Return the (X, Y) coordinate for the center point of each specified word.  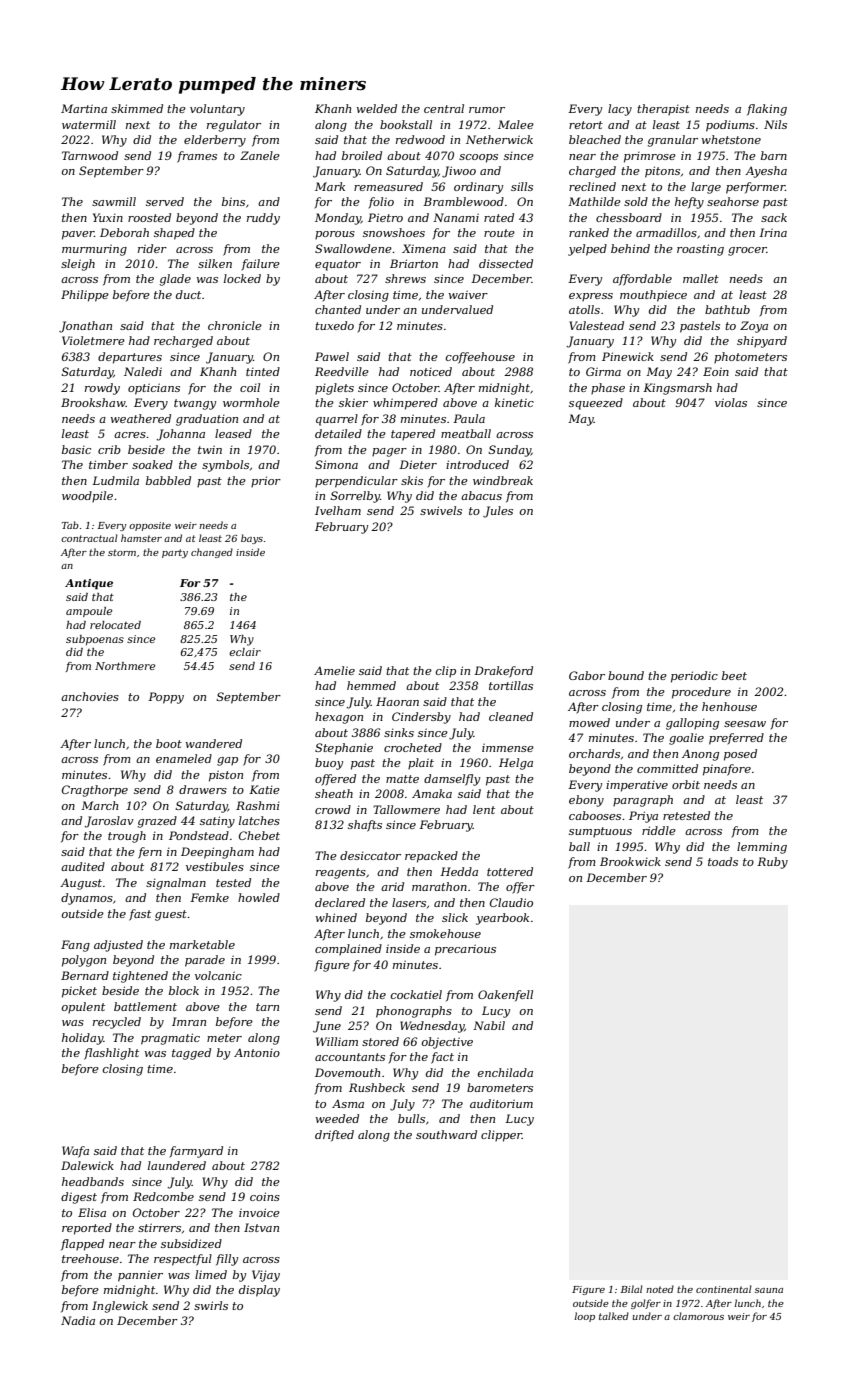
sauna (769, 1290)
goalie (686, 739)
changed (212, 553)
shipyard (762, 342)
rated (499, 217)
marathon (439, 886)
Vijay (266, 1276)
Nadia (78, 1320)
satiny (217, 822)
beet (734, 675)
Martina (84, 108)
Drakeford (503, 672)
